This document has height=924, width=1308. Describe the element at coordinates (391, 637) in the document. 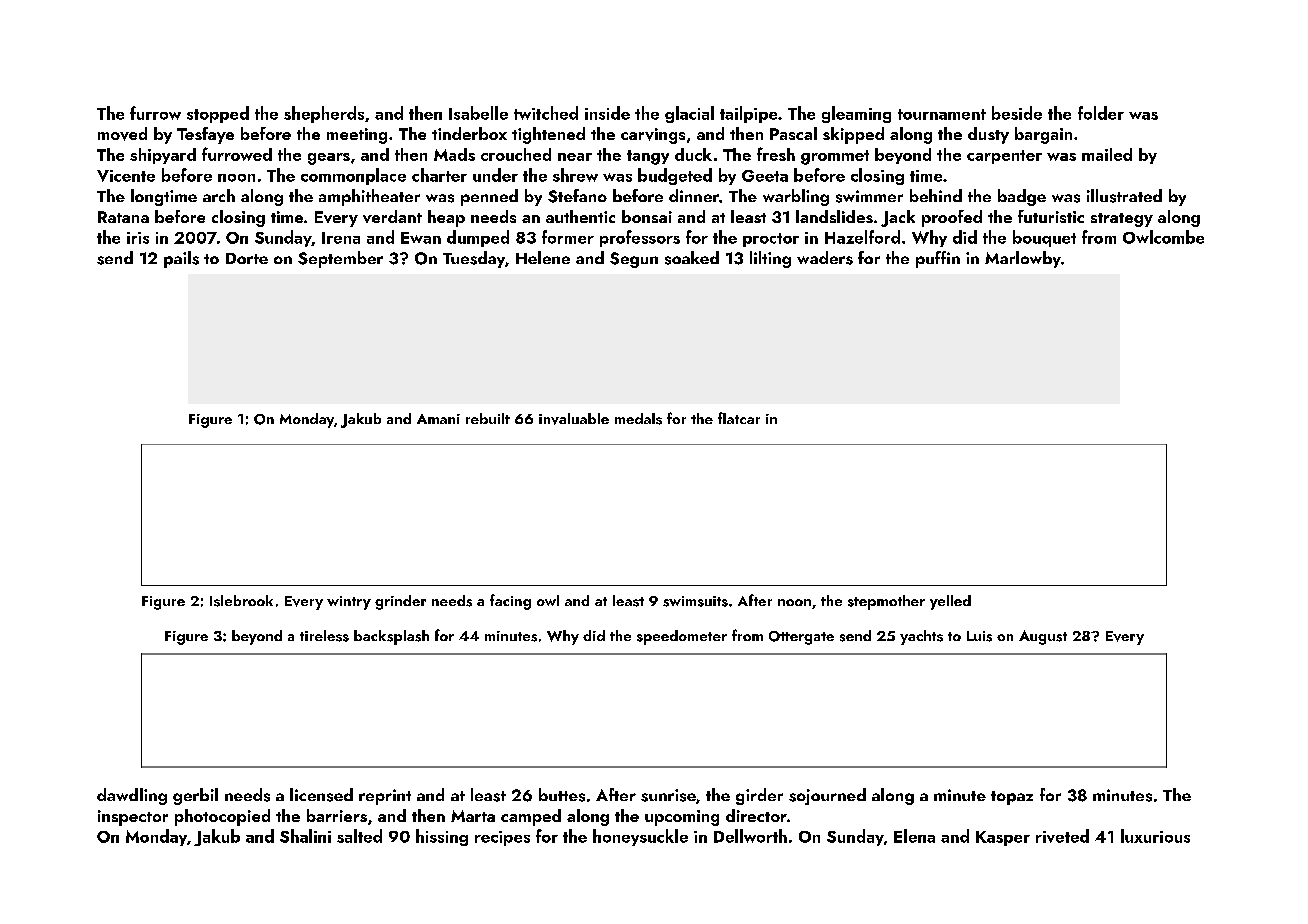

I see `backsplash` at that location.
